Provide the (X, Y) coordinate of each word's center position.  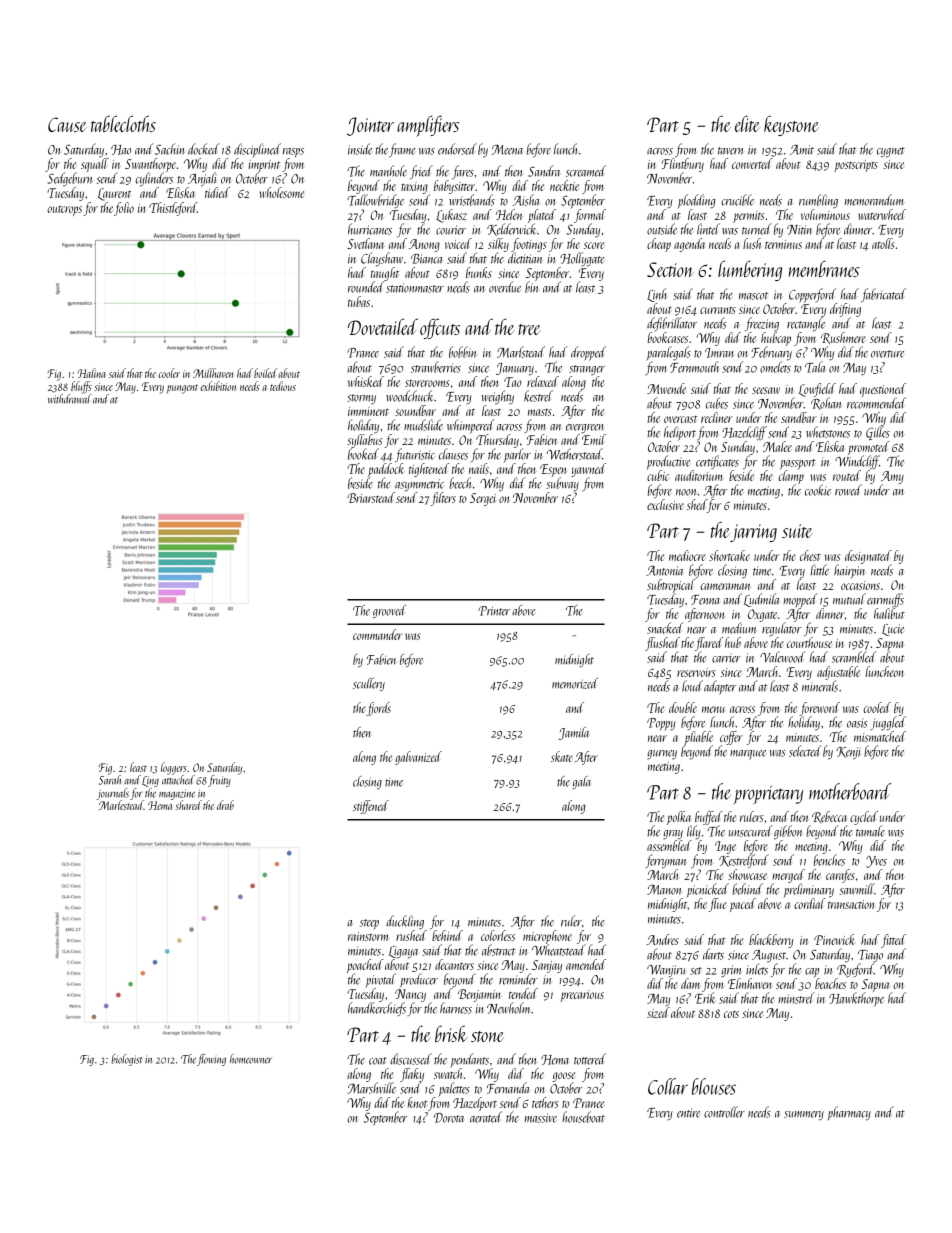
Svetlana (365, 243)
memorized (575, 683)
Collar (668, 1086)
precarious (582, 996)
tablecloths (123, 123)
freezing (762, 324)
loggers (174, 768)
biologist (126, 1060)
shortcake (729, 555)
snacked (665, 628)
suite (797, 531)
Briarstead (371, 497)
